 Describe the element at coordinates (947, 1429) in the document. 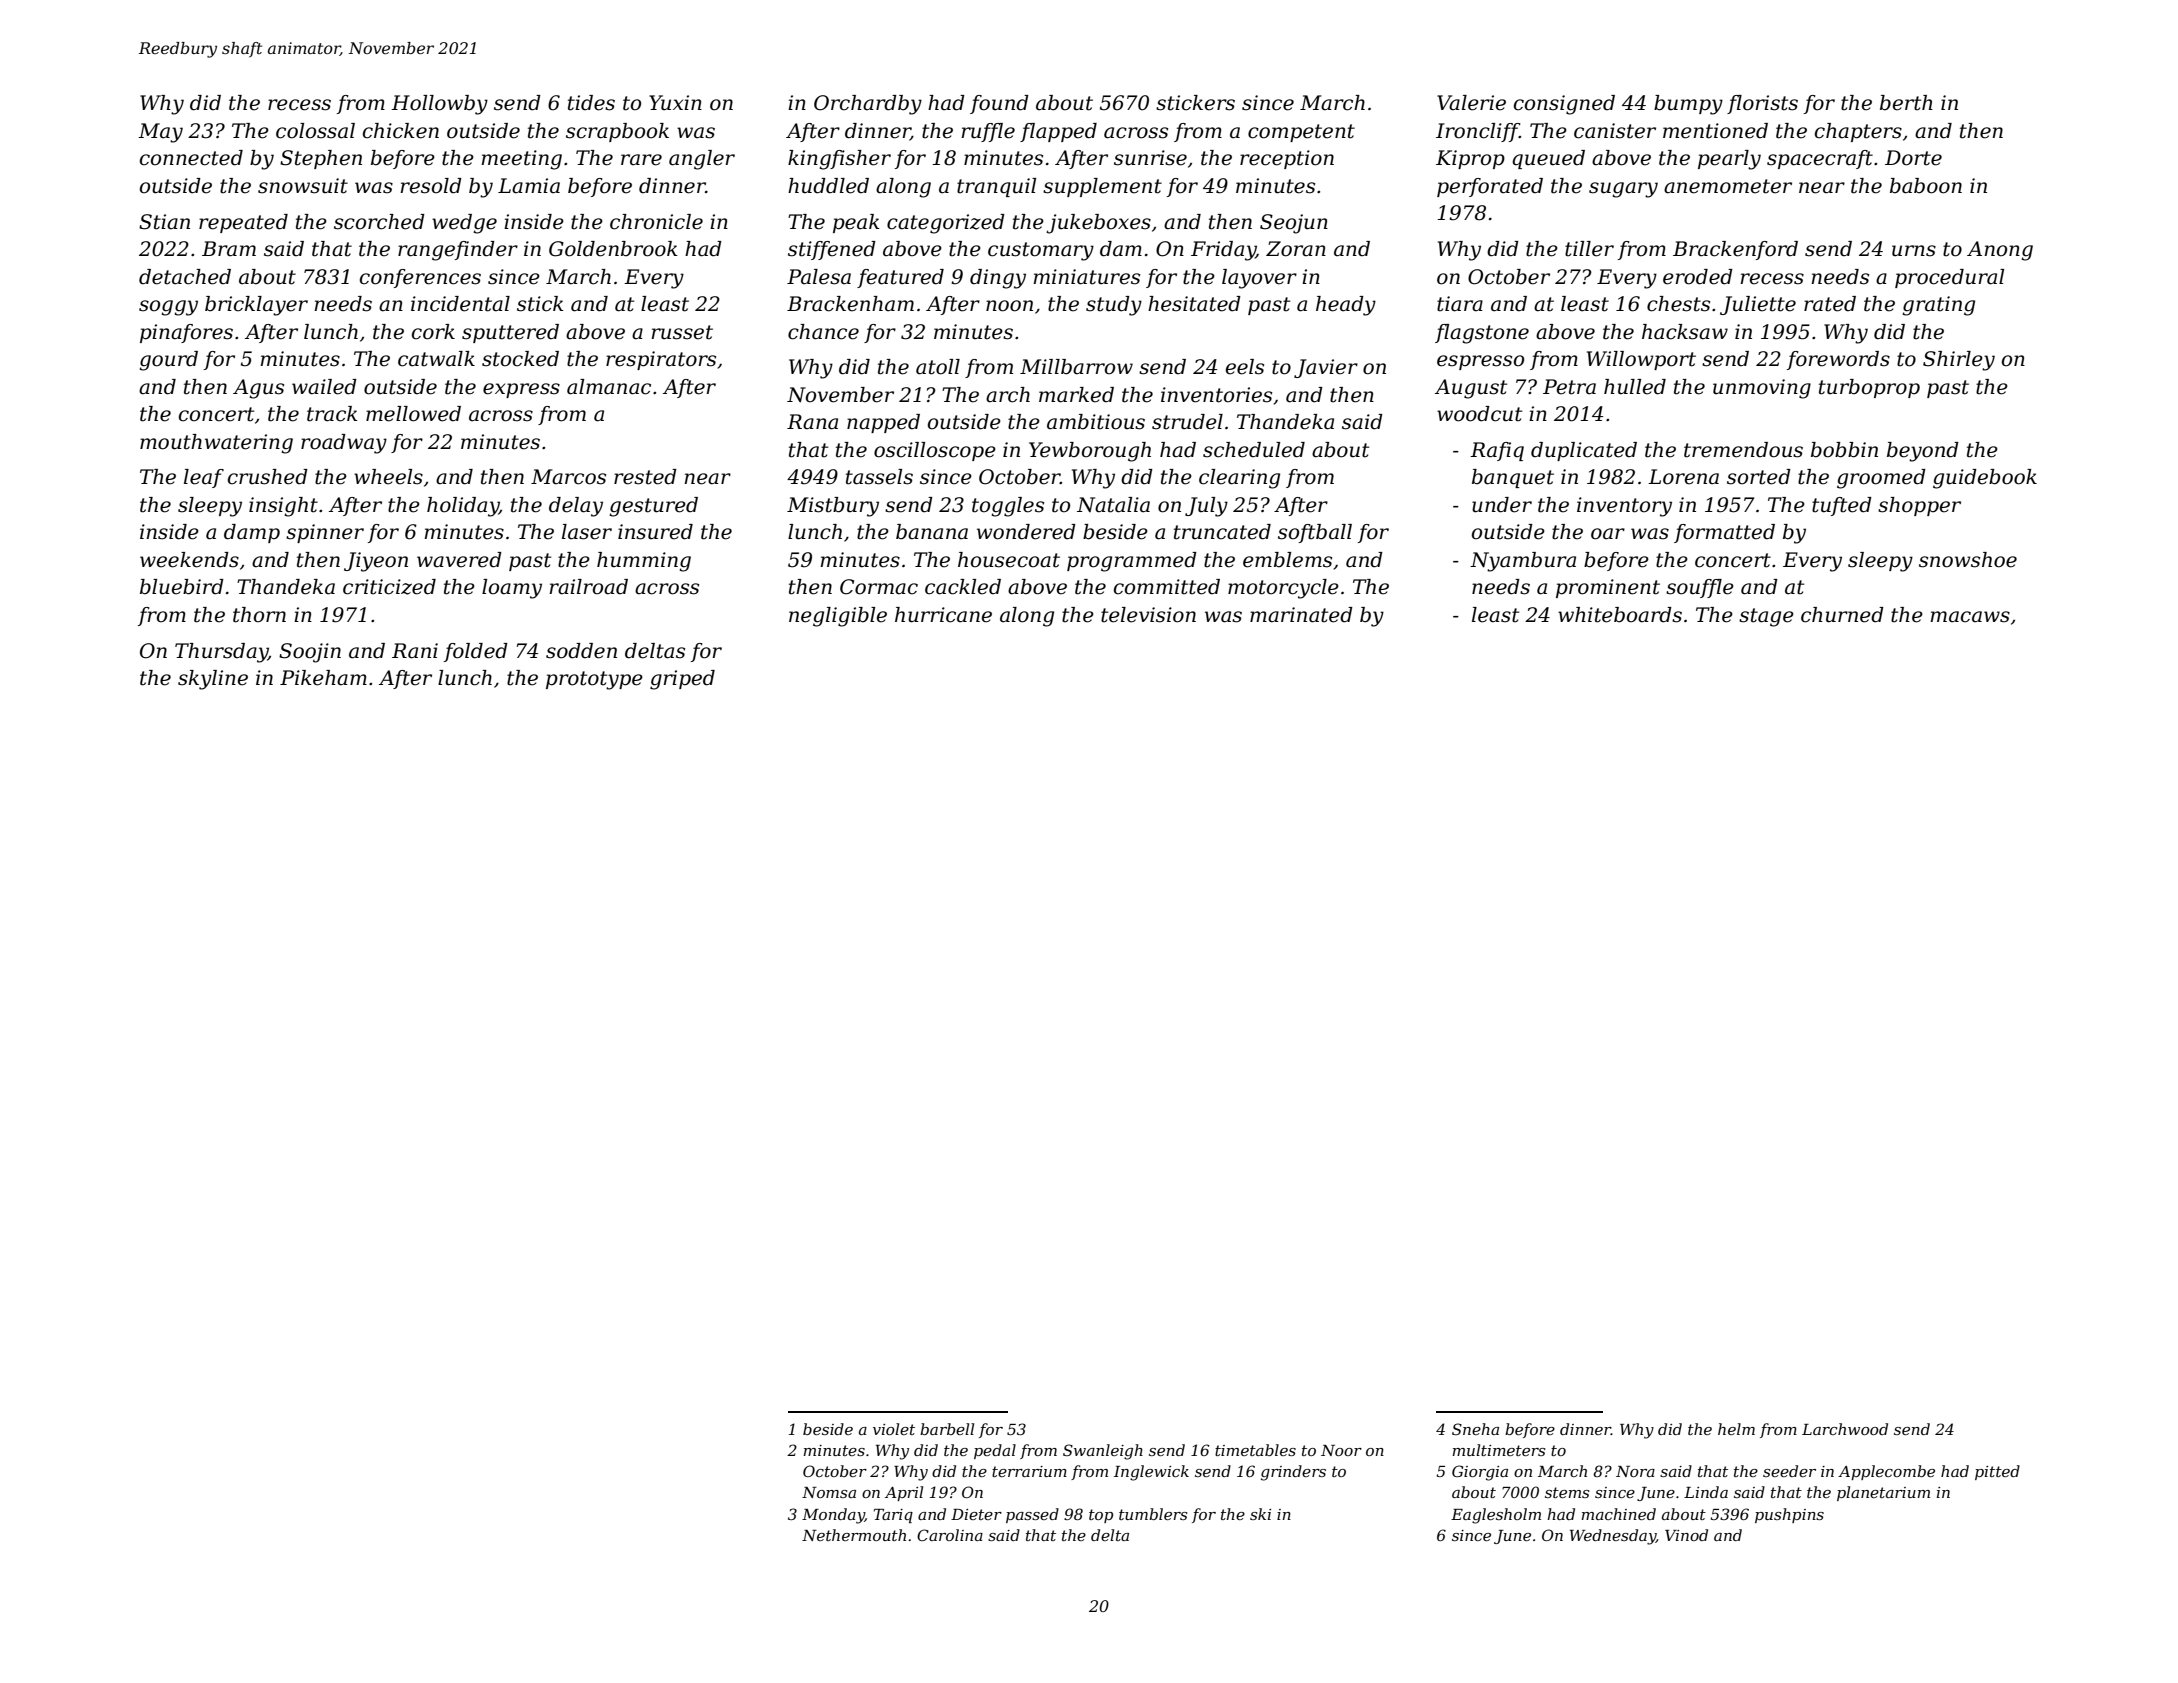

I see `barbell` at that location.
